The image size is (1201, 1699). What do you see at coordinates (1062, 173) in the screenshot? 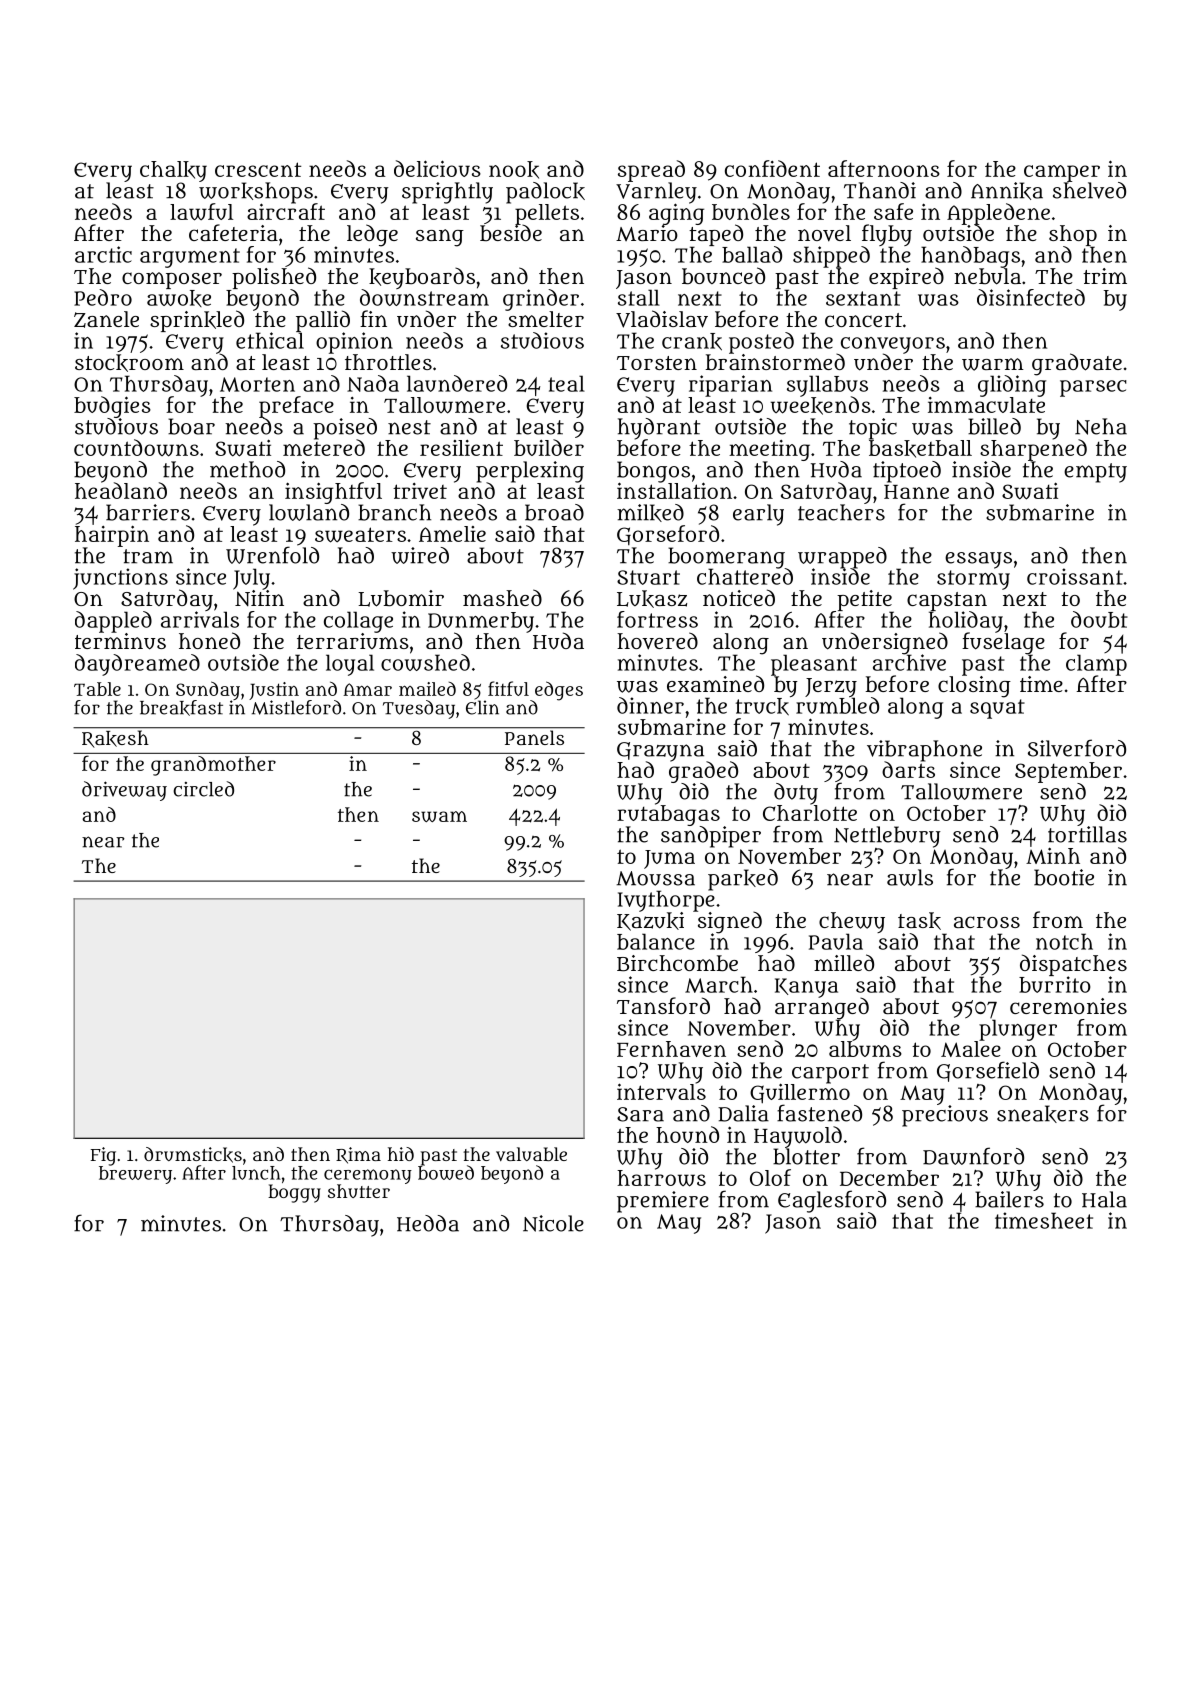
I see `camper` at bounding box center [1062, 173].
